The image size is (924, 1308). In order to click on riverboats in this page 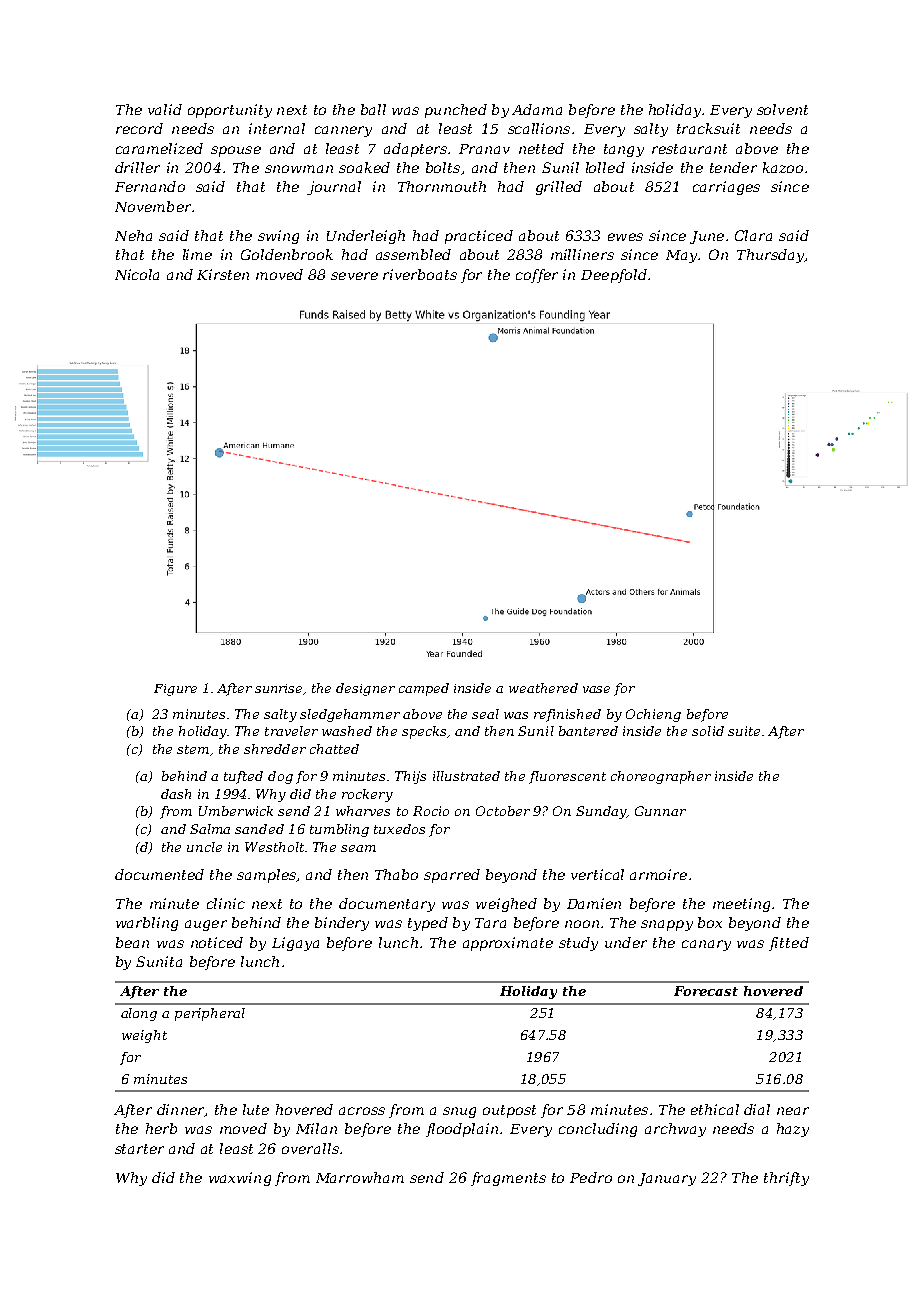, I will do `click(420, 274)`.
